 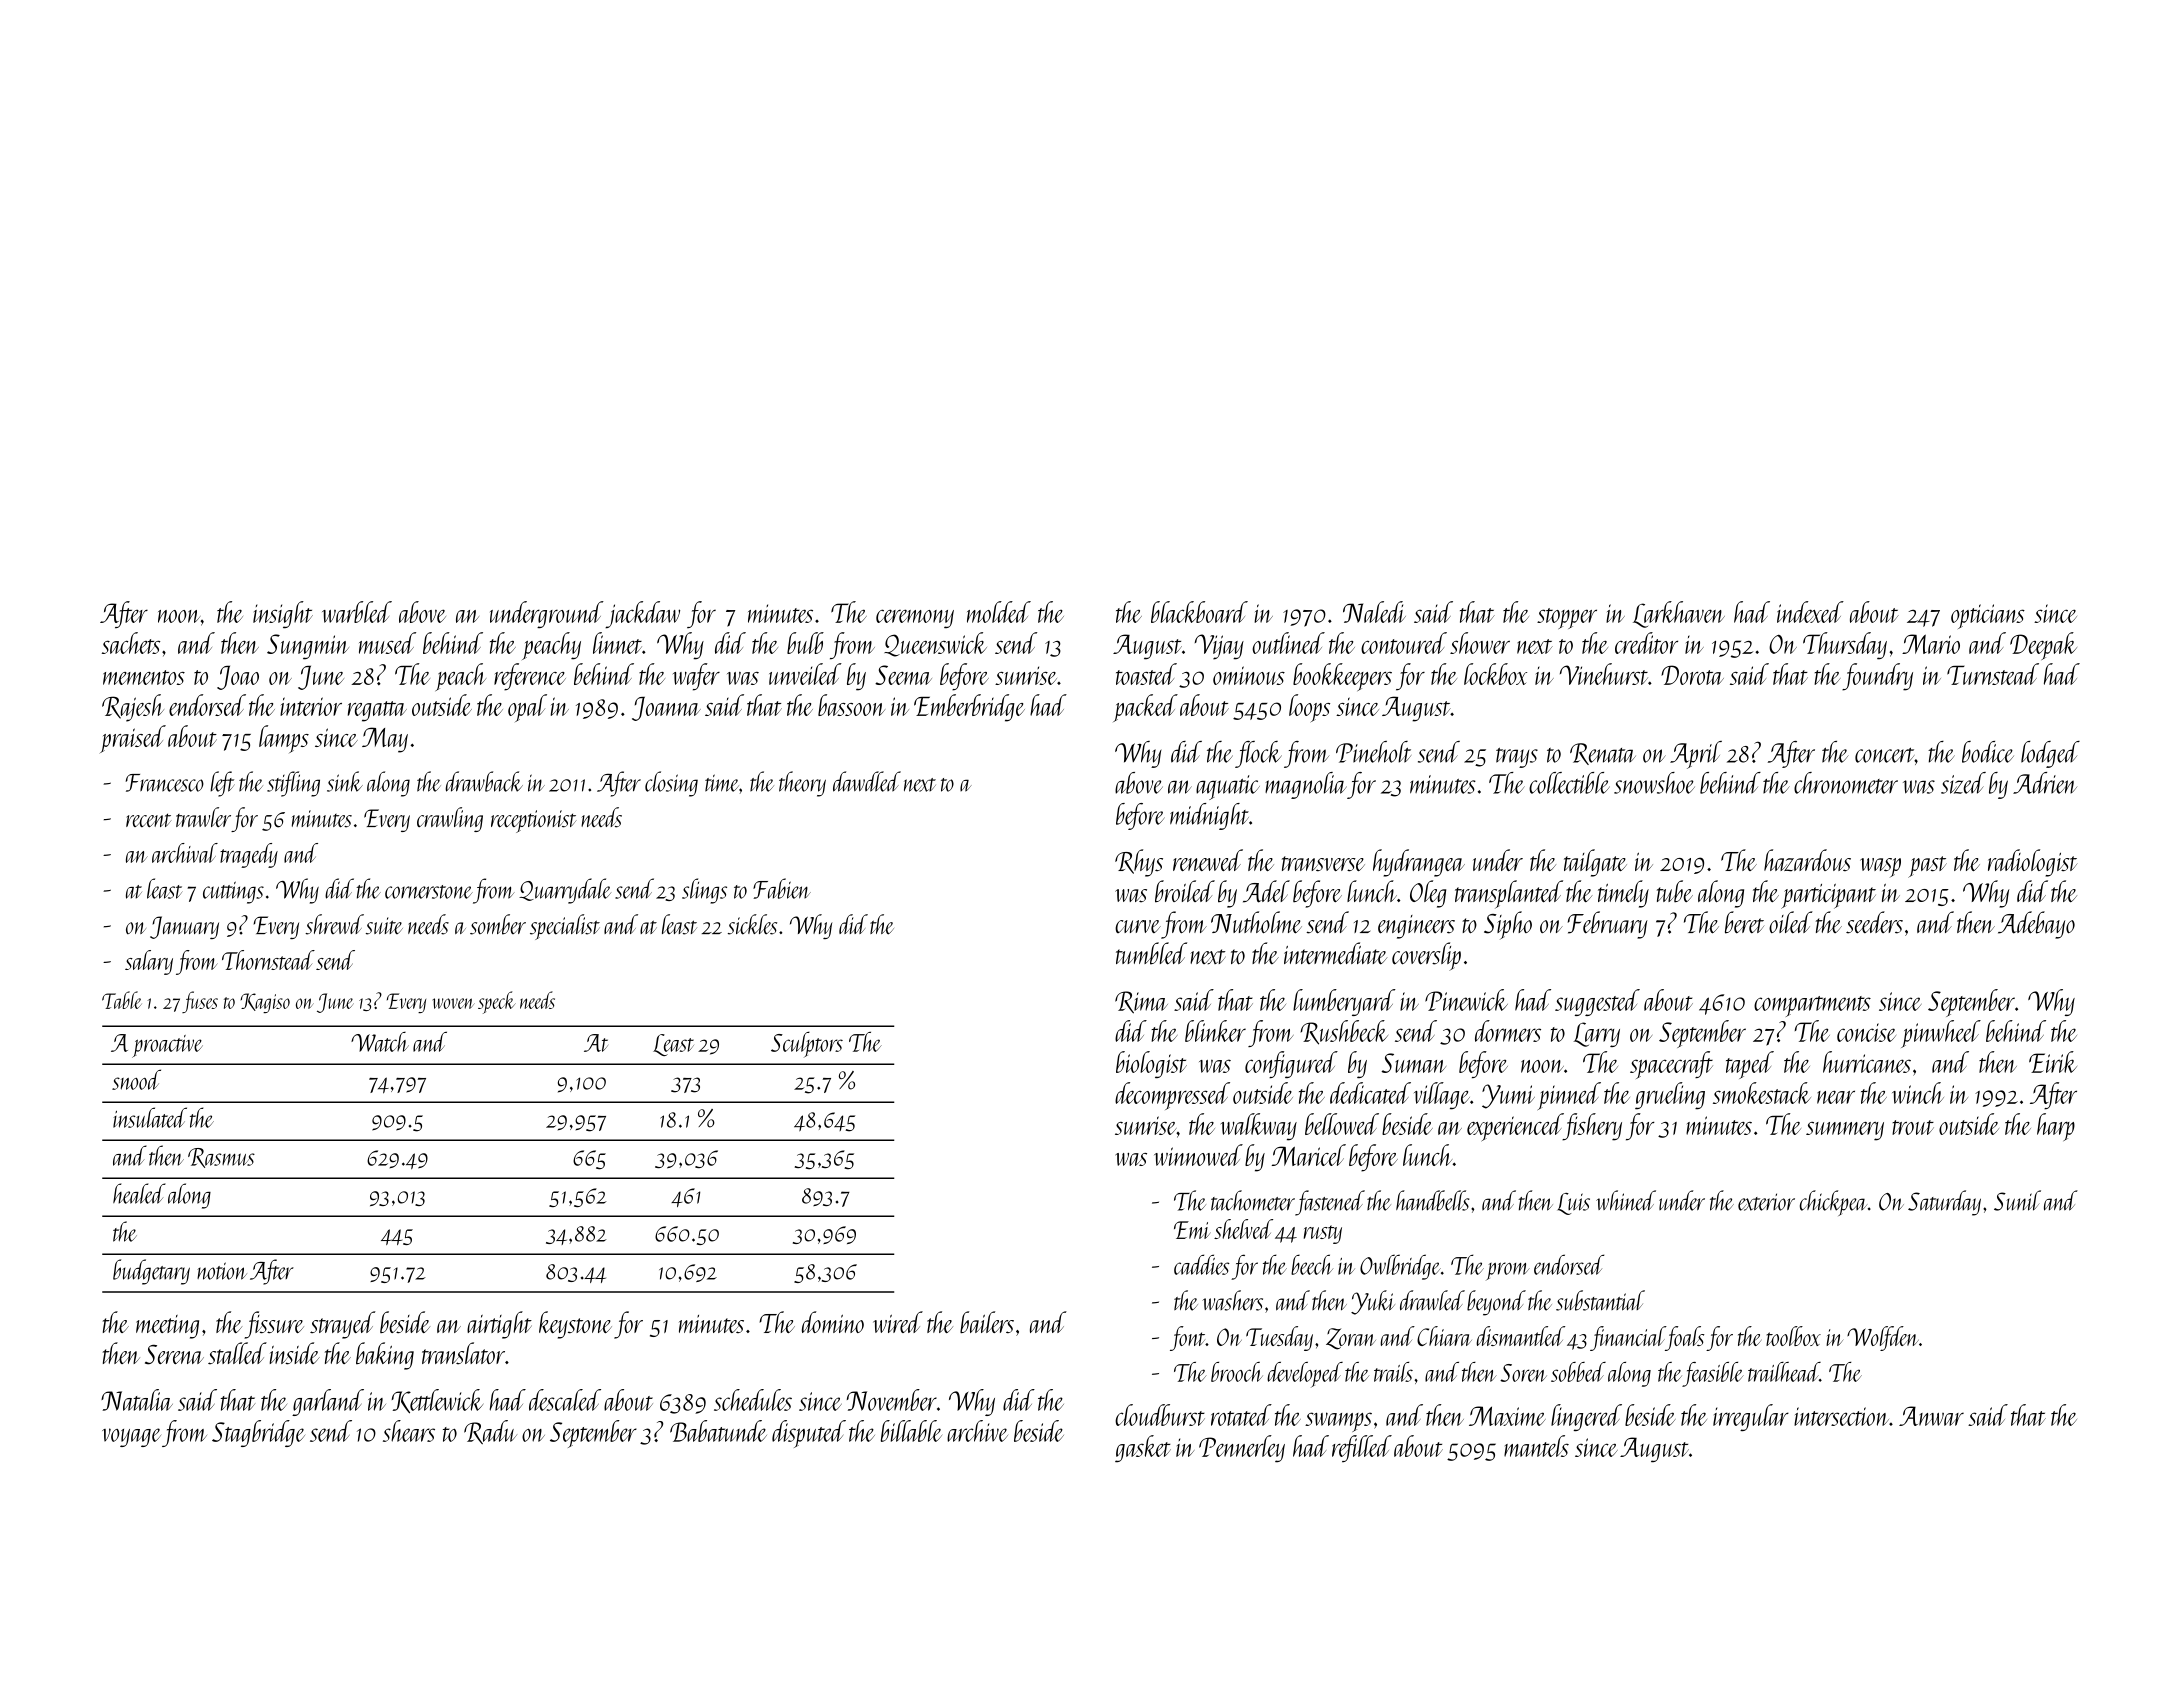 What do you see at coordinates (1374, 612) in the screenshot?
I see `Naledi` at bounding box center [1374, 612].
